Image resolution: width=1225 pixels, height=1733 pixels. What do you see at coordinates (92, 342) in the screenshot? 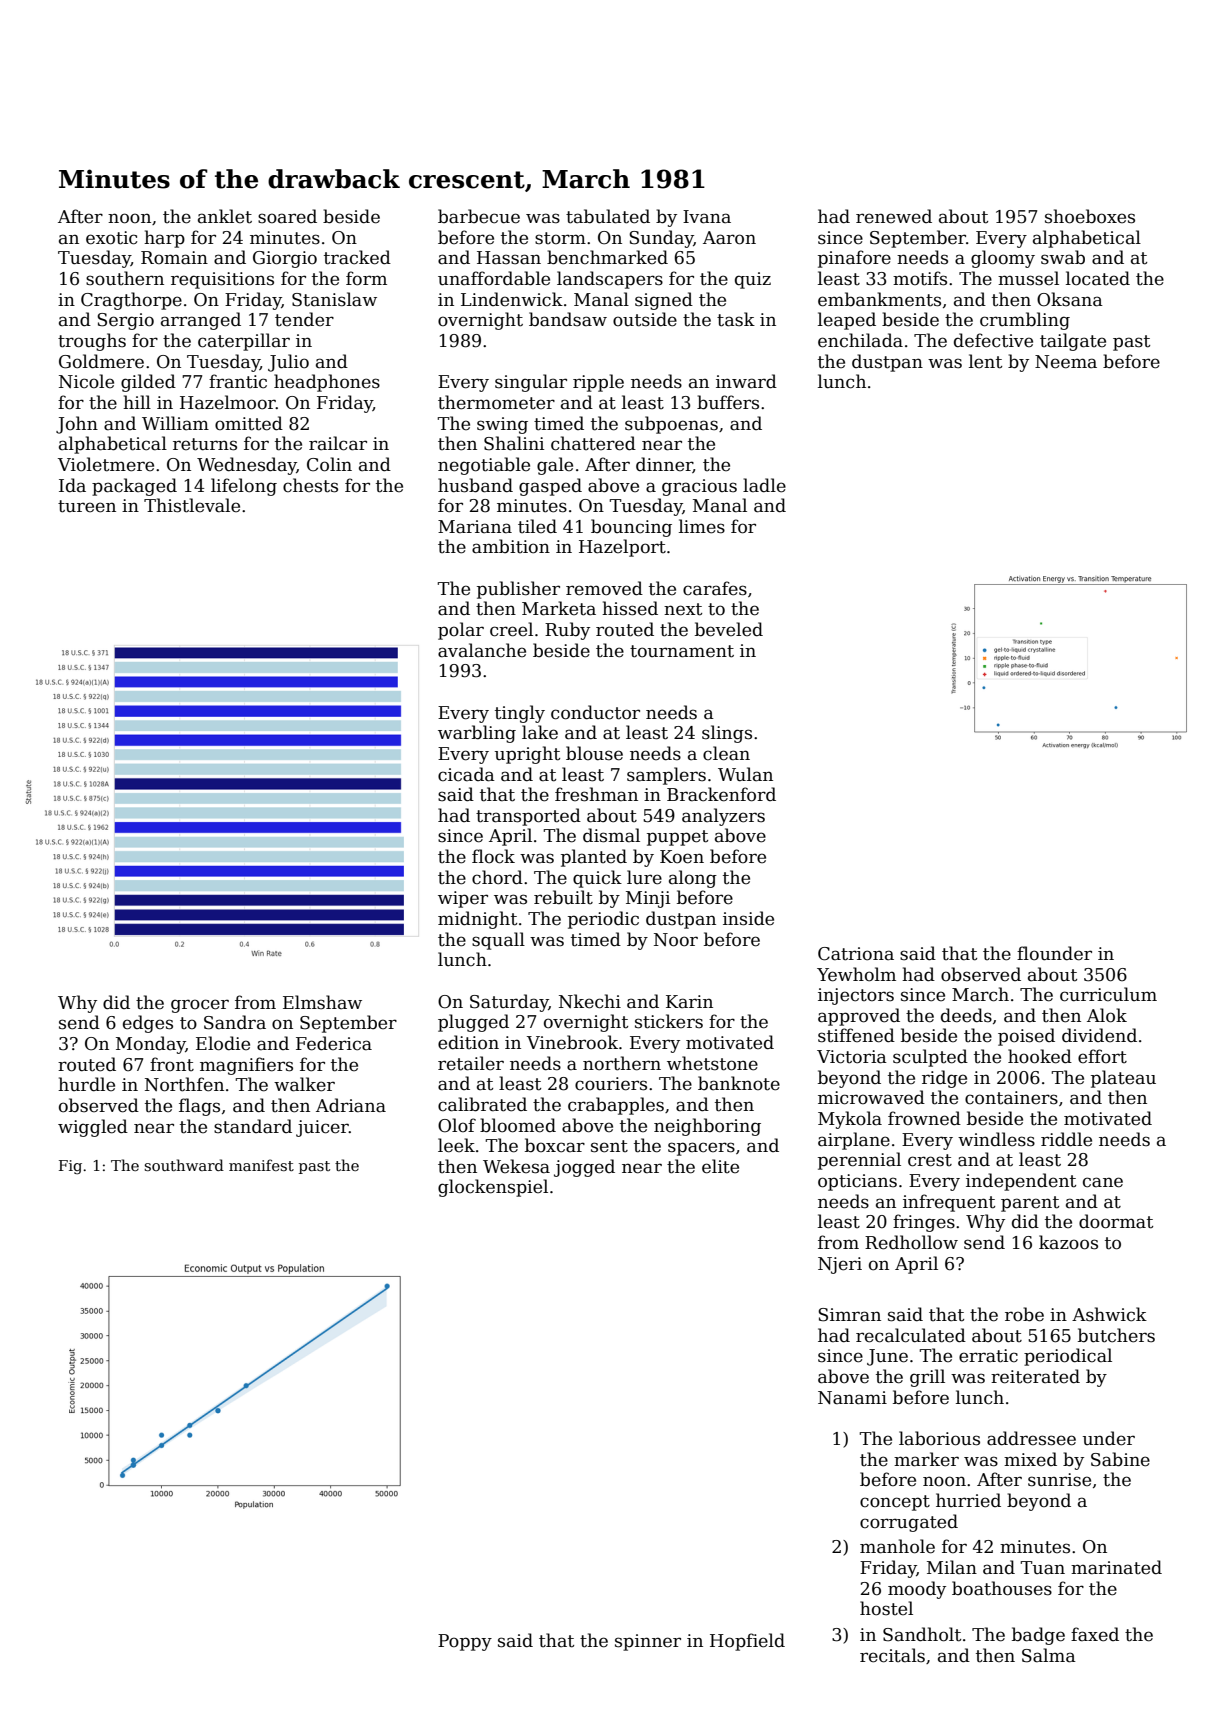
I see `troughs` at bounding box center [92, 342].
